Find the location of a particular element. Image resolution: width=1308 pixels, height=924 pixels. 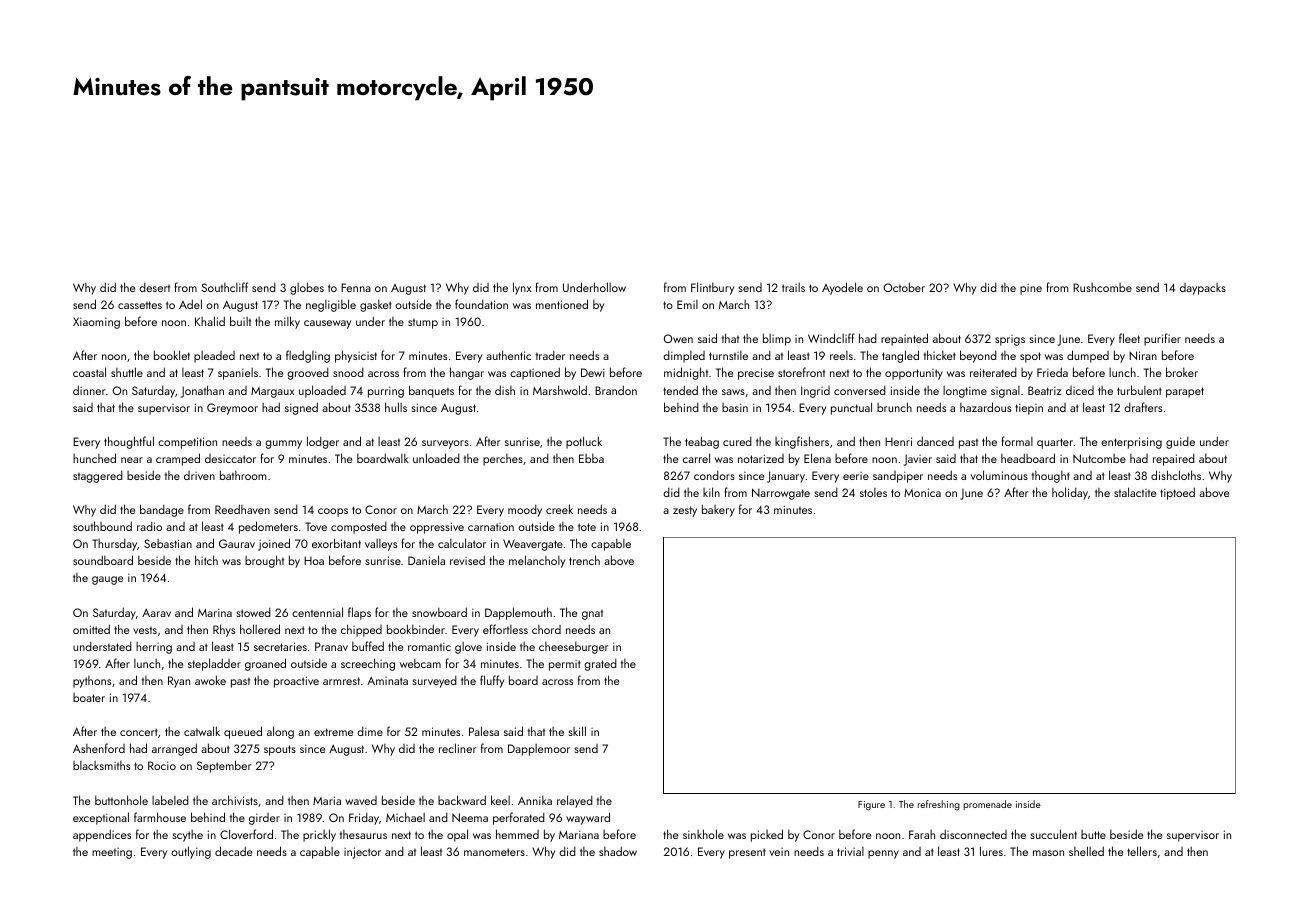

relayed is located at coordinates (575, 801).
